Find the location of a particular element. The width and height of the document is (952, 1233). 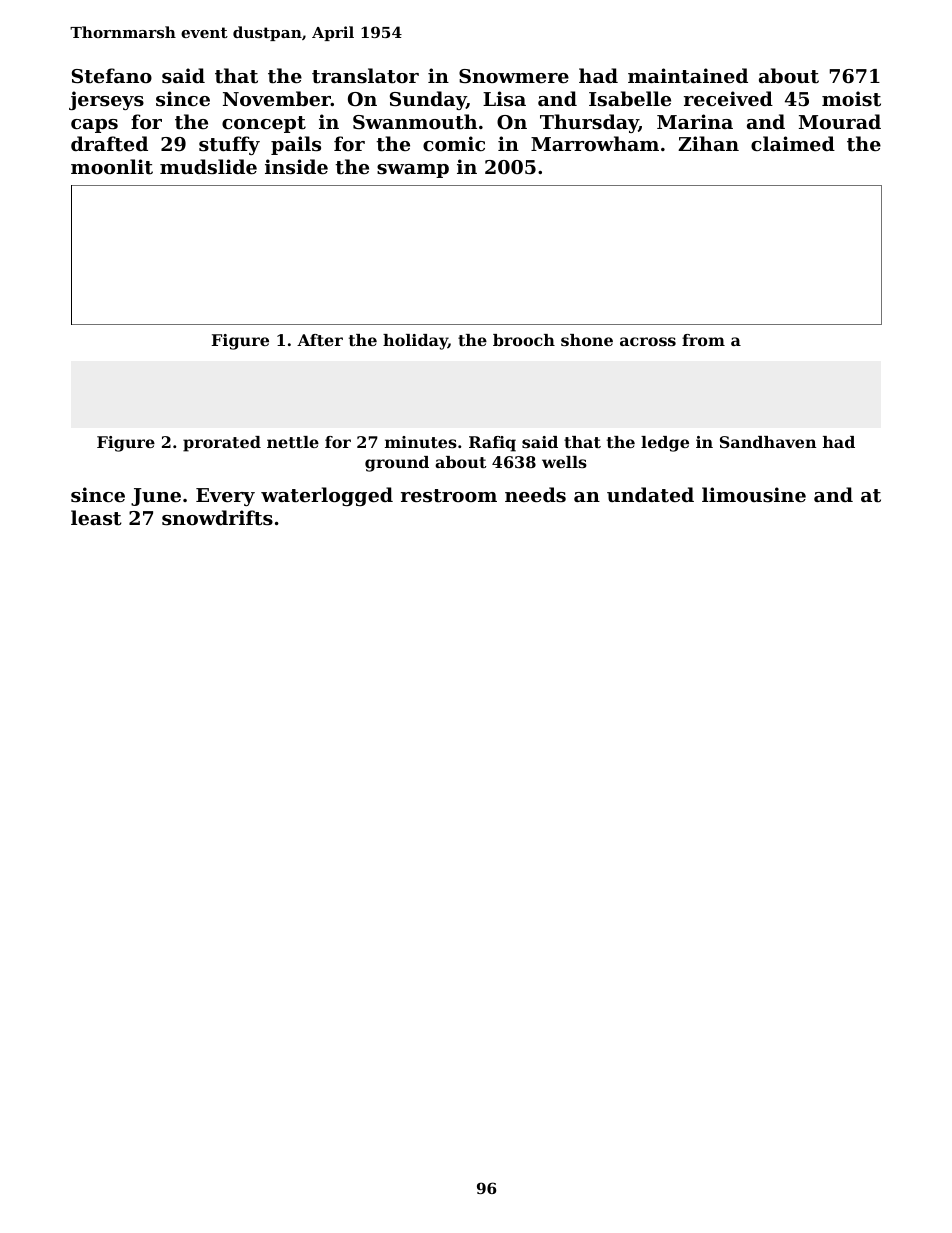

brooch is located at coordinates (524, 340).
